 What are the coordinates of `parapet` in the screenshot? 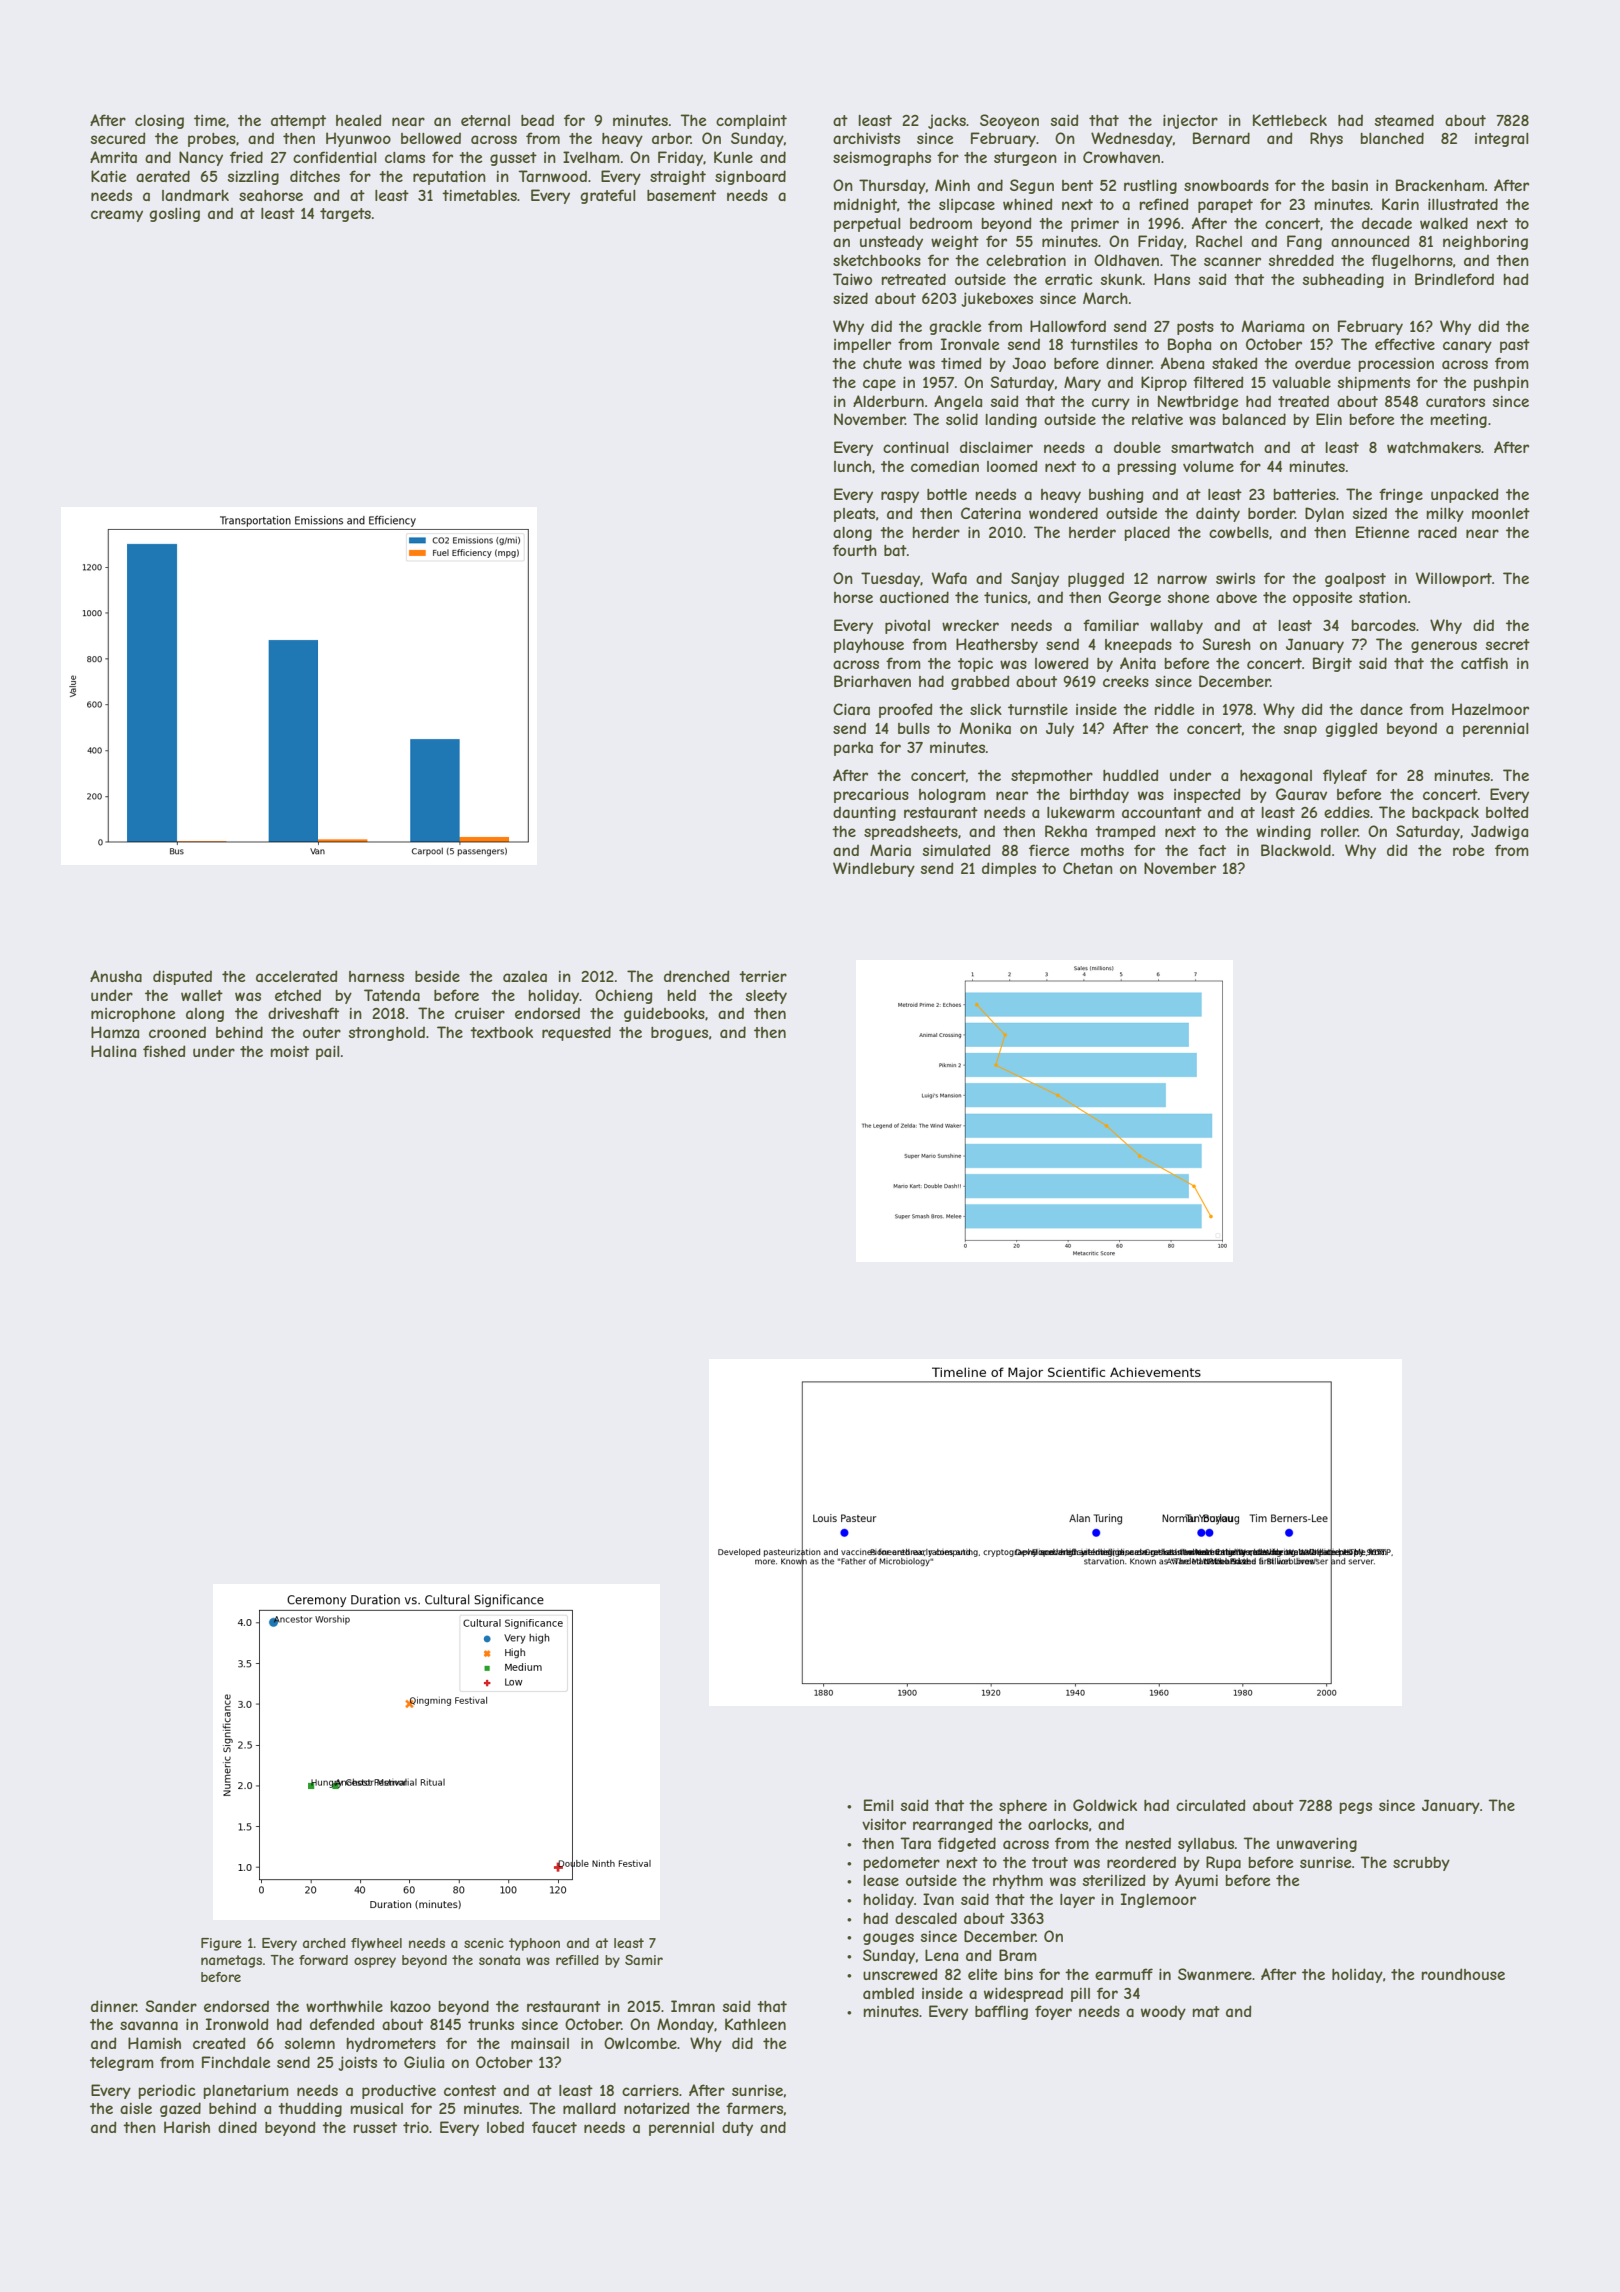 It's located at (1225, 206).
